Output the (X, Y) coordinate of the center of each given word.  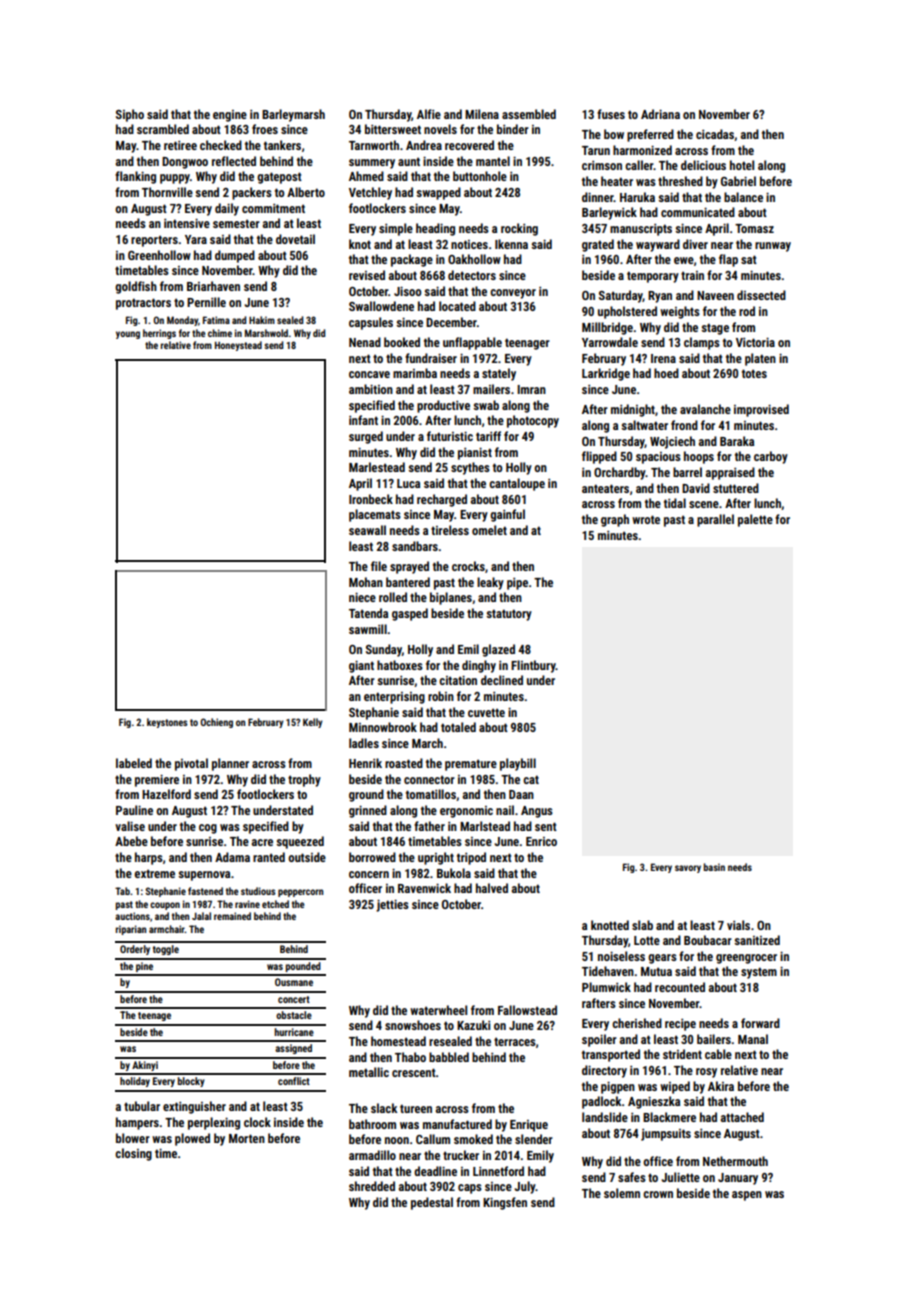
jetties (392, 905)
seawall (367, 530)
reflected (234, 161)
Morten (247, 1138)
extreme (154, 873)
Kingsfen (505, 1203)
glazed (498, 650)
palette (755, 520)
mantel (493, 161)
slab (642, 925)
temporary (653, 277)
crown (658, 1194)
